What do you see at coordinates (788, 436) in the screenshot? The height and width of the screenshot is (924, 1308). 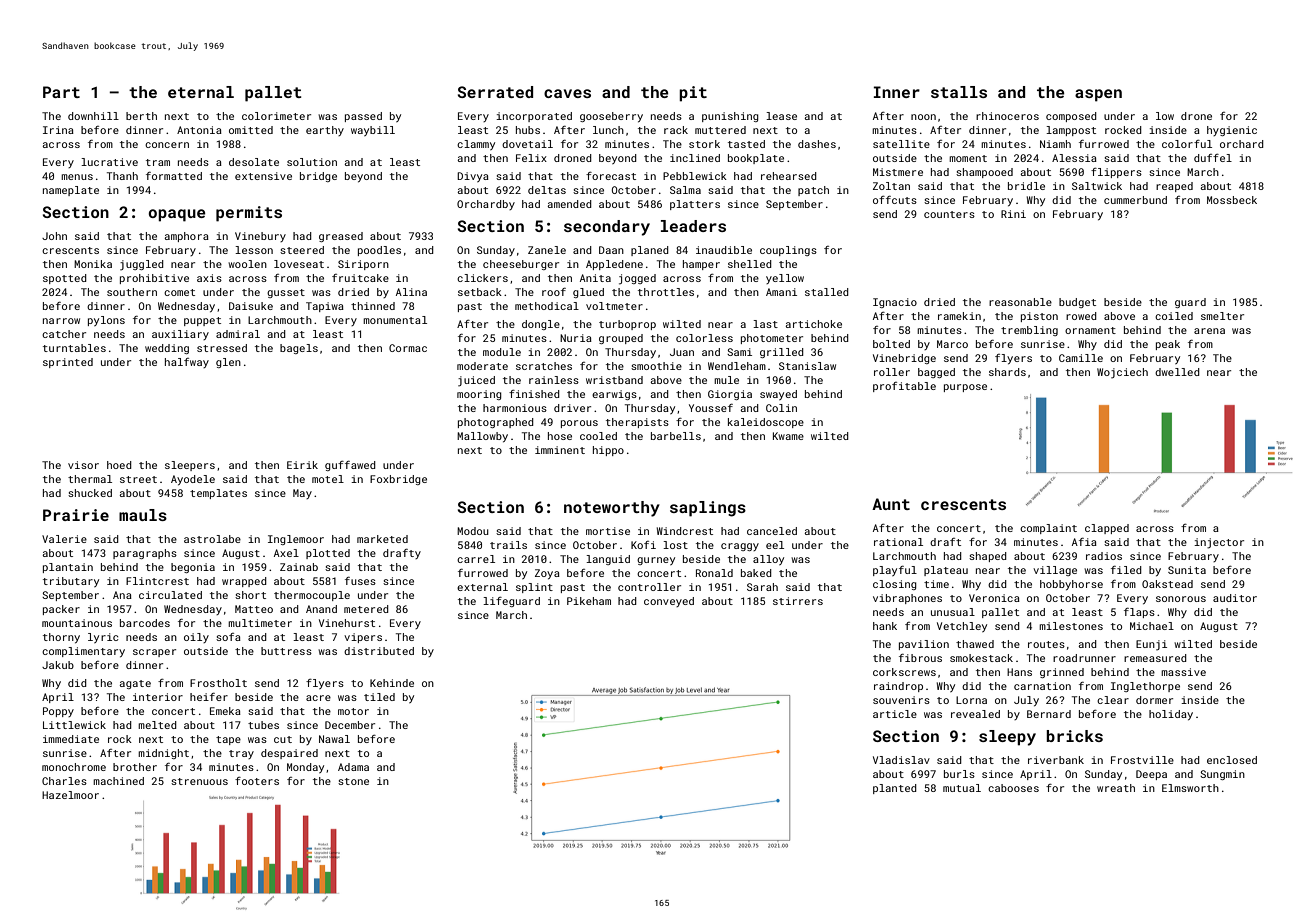 I see `Kwame` at bounding box center [788, 436].
